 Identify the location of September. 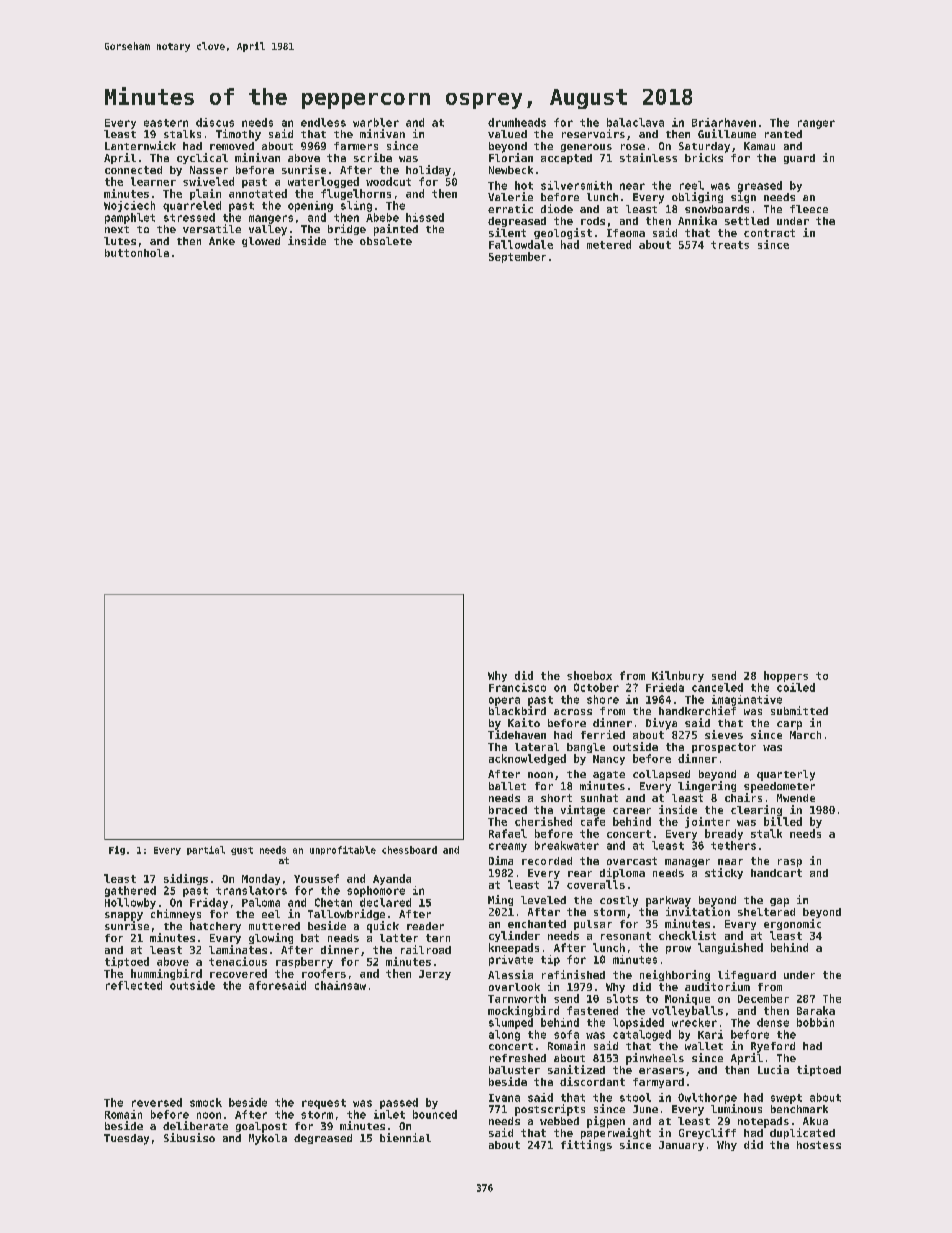
(517, 257).
